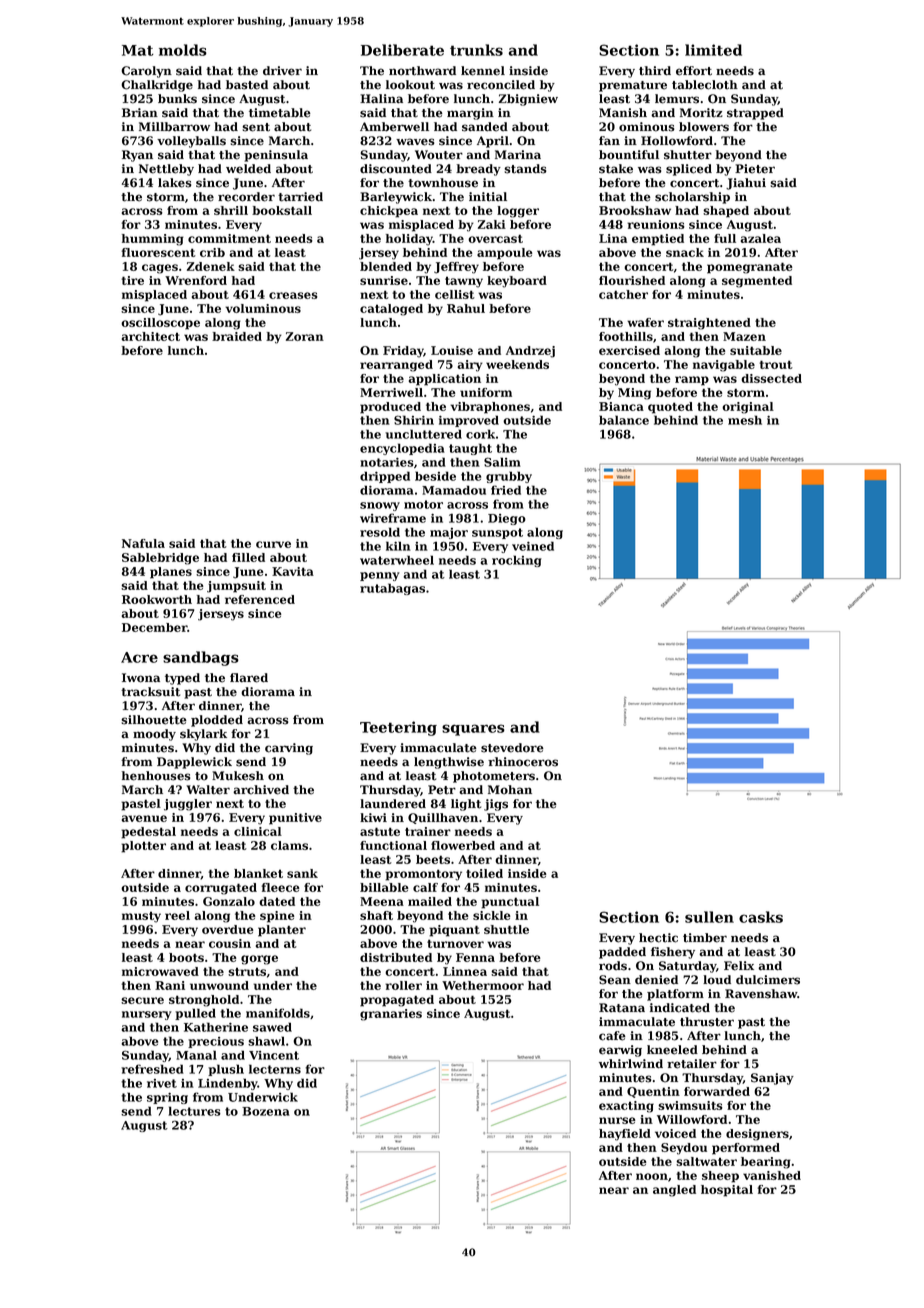  What do you see at coordinates (709, 917) in the screenshot?
I see `sullen` at bounding box center [709, 917].
